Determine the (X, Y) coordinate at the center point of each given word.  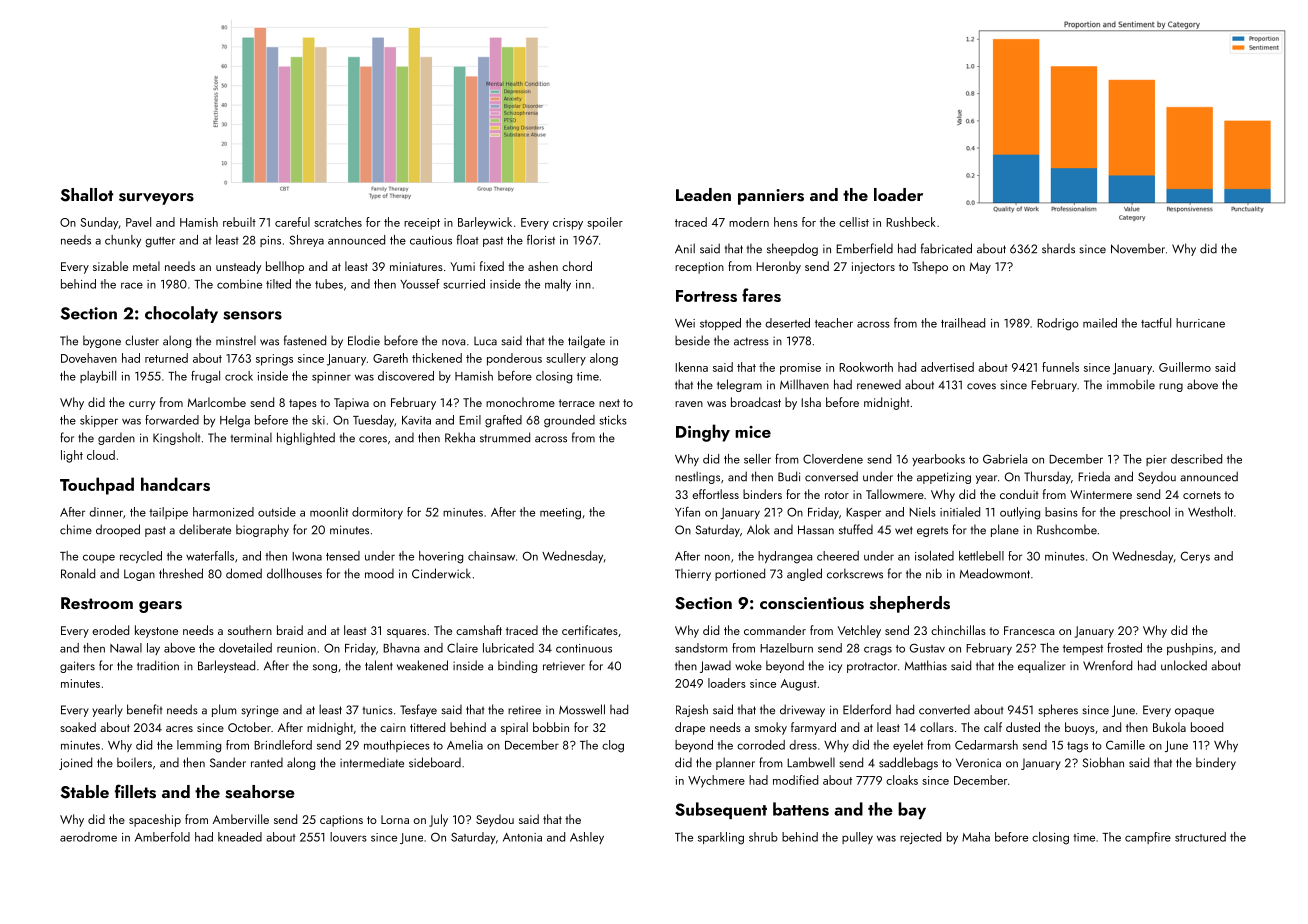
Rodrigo (1058, 324)
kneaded (240, 837)
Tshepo (930, 267)
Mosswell (582, 709)
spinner (331, 377)
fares (761, 295)
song (325, 668)
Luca (485, 341)
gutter (160, 242)
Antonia (522, 837)
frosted (1124, 648)
